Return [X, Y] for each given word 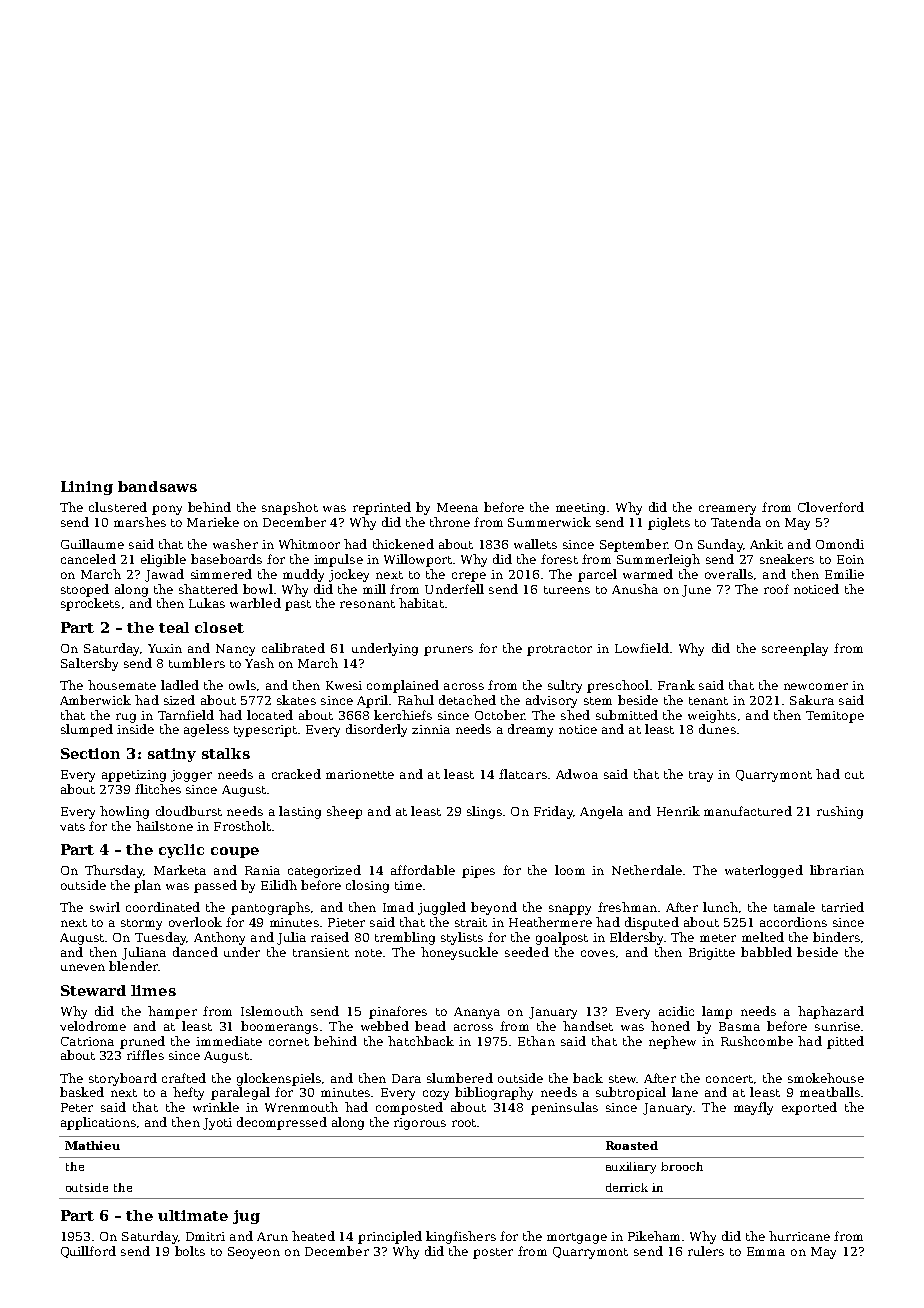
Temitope [835, 717]
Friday [553, 812]
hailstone [164, 826]
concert [729, 1079]
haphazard [831, 1012]
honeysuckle [459, 953]
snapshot [290, 508]
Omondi [840, 544]
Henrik [678, 811]
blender [133, 966]
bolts [190, 1251]
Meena [457, 507]
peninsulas [564, 1108]
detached [467, 700]
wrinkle [216, 1107]
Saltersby [89, 664]
